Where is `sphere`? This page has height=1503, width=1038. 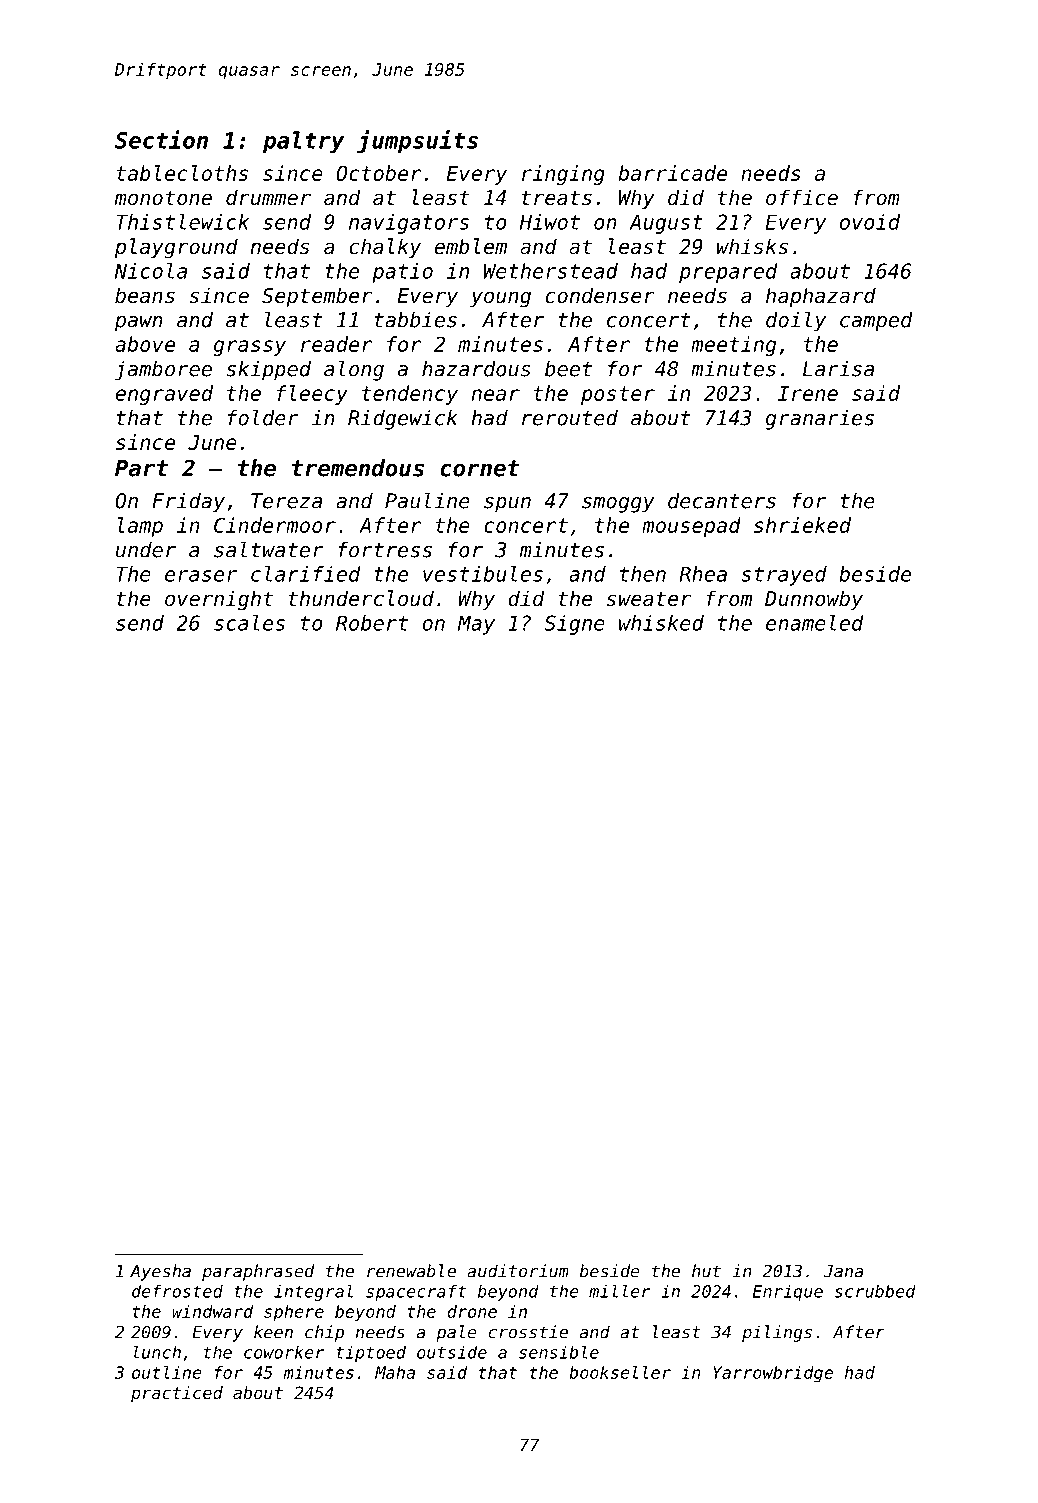
sphere is located at coordinates (294, 1313).
